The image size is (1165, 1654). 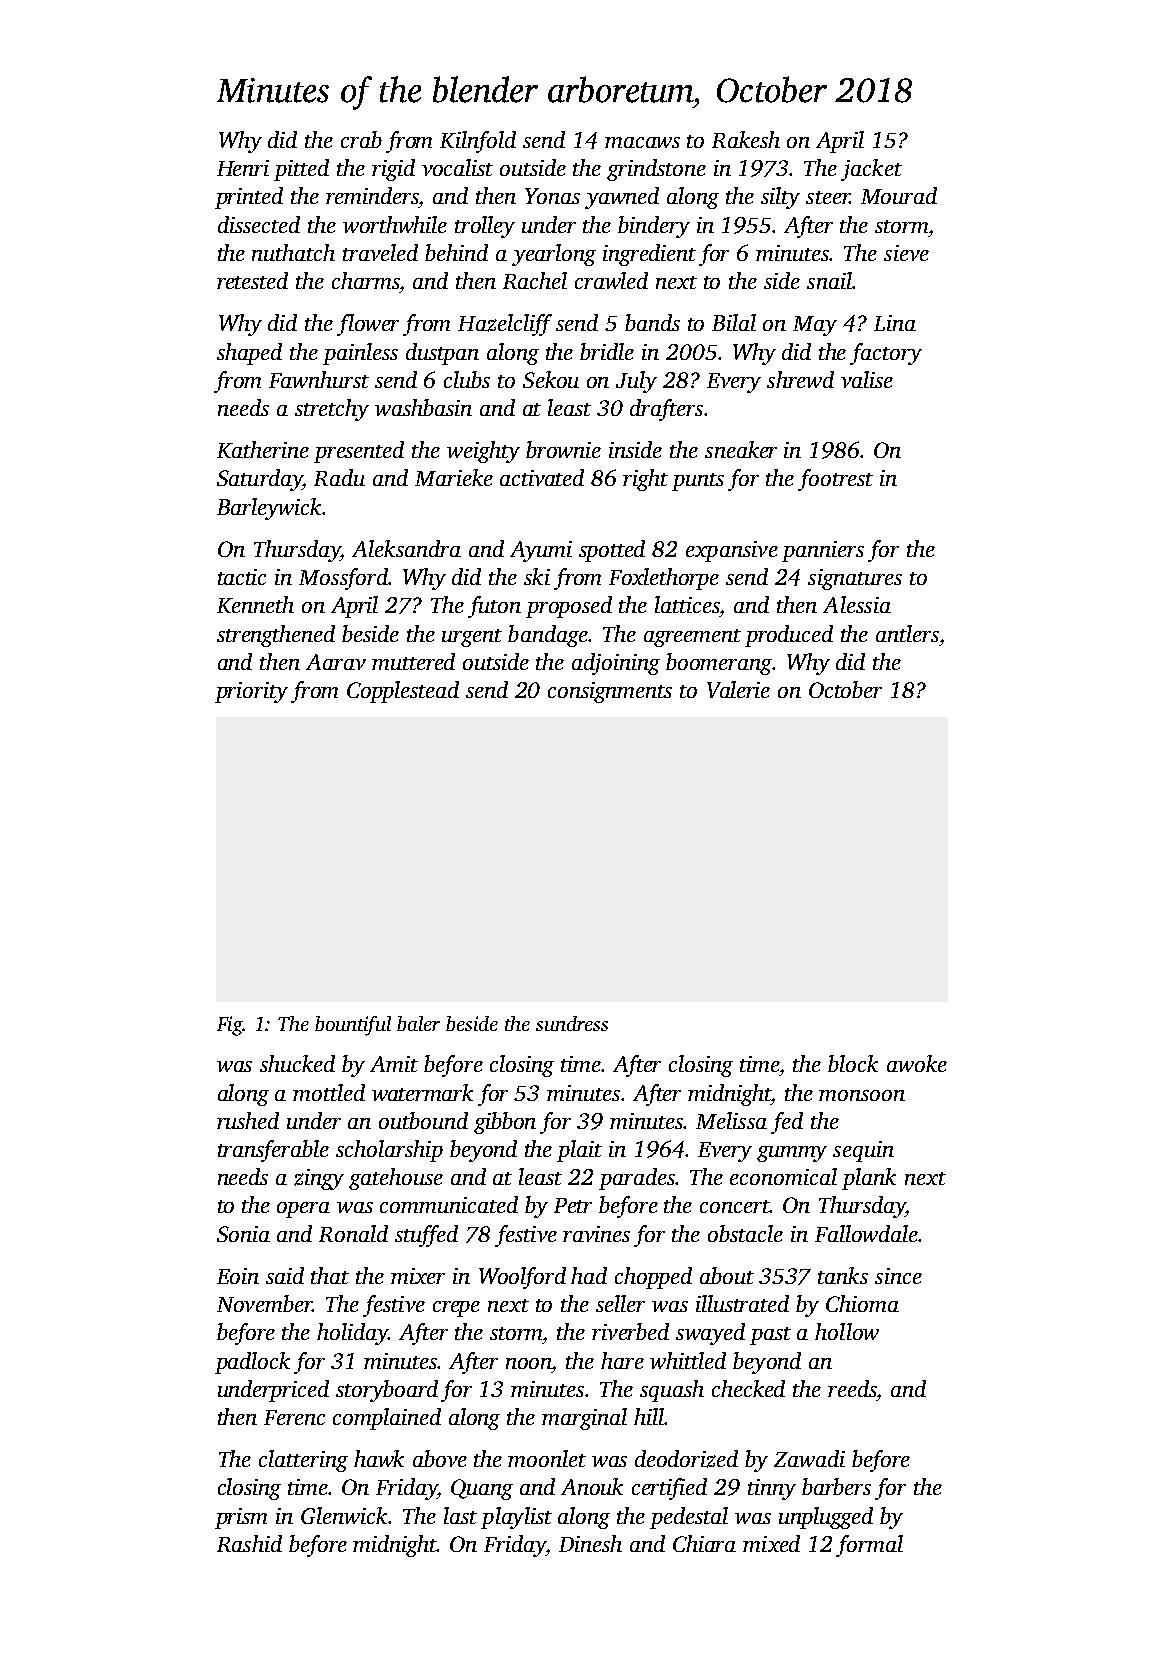 I want to click on past, so click(x=770, y=1336).
